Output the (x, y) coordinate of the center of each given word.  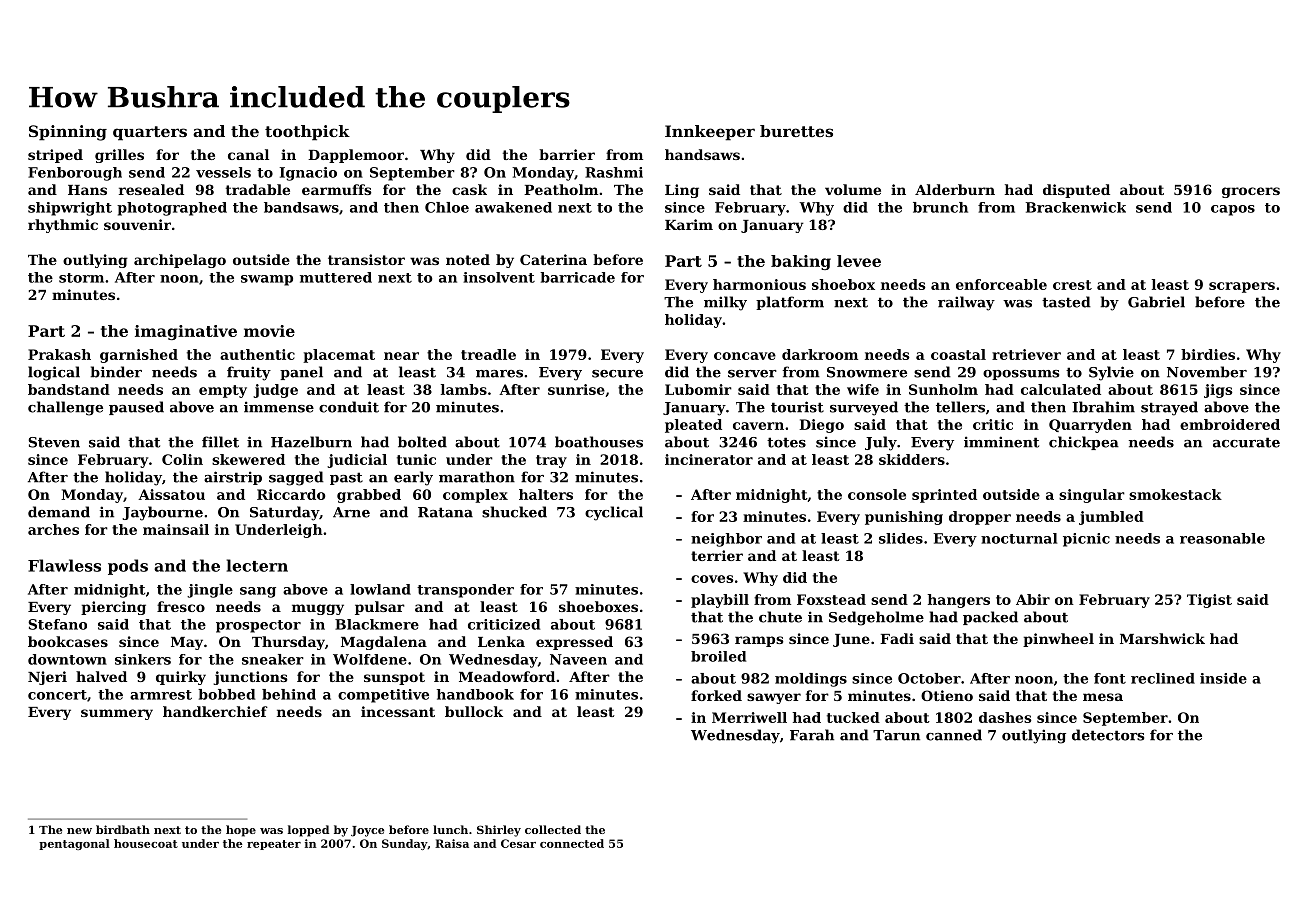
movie (269, 331)
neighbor (726, 540)
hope (241, 831)
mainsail (176, 529)
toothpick (307, 133)
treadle (488, 354)
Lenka (501, 641)
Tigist (1209, 601)
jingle (210, 591)
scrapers (1242, 287)
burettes (796, 131)
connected (572, 843)
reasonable (1222, 538)
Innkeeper (710, 133)
